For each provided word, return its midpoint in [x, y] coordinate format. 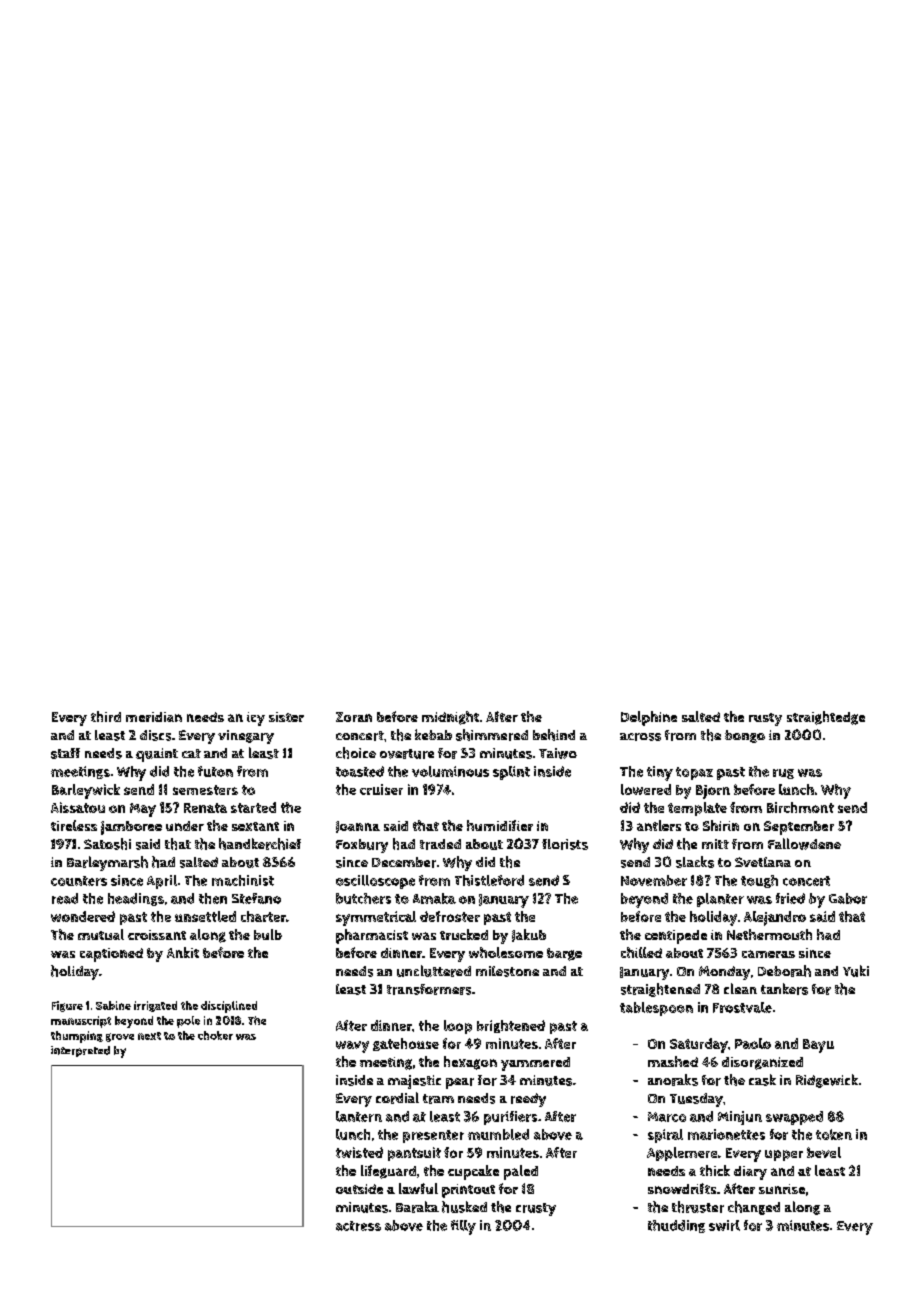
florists [565, 844]
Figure [67, 1006]
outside [359, 1189]
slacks [695, 862]
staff [65, 753]
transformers [429, 989]
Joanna [358, 827]
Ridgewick [827, 1081]
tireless [74, 825]
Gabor [848, 898]
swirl [724, 1225]
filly [463, 1227]
